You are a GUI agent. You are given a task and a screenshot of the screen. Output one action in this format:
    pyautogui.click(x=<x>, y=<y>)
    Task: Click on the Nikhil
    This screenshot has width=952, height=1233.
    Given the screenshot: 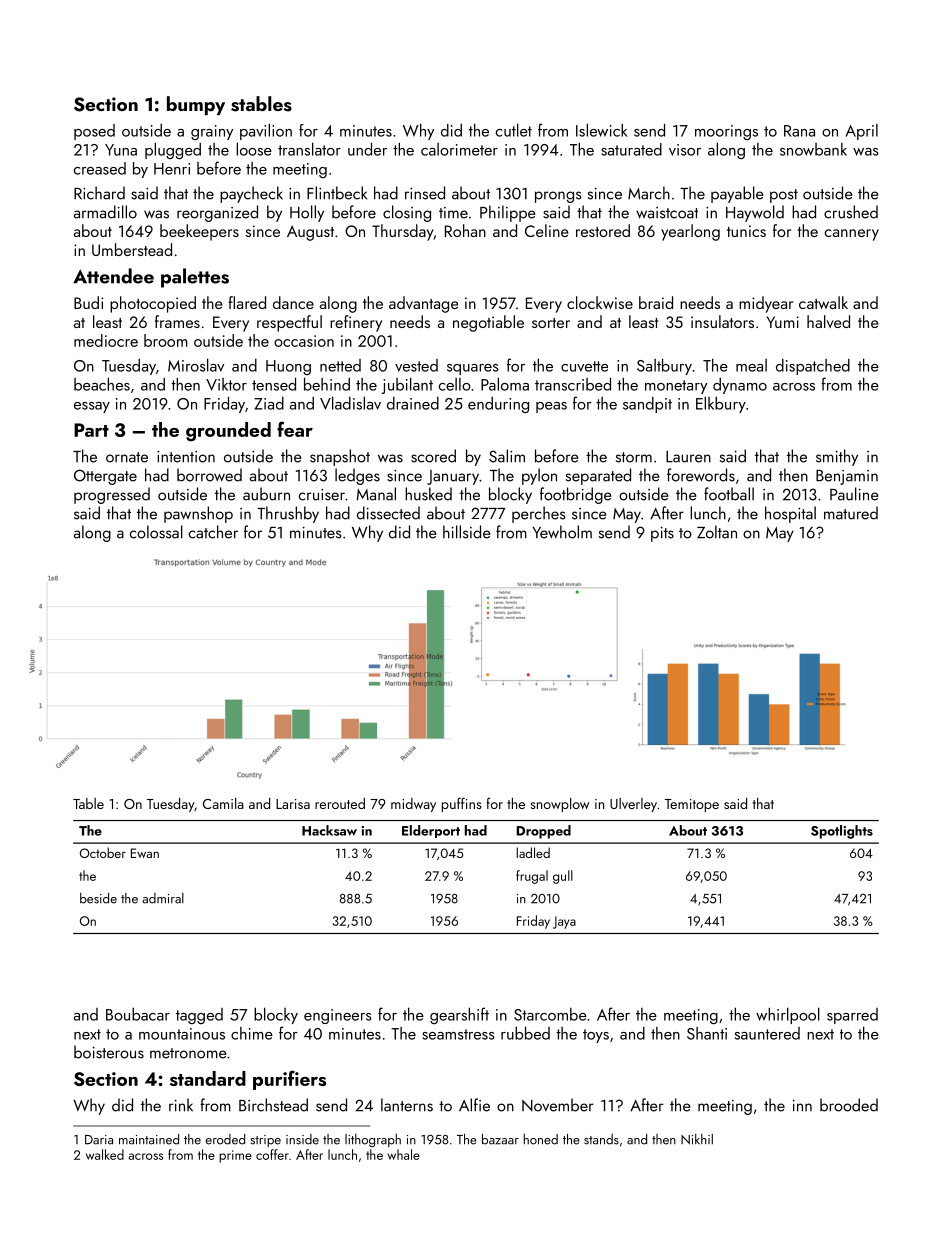 What is the action you would take?
    pyautogui.click(x=697, y=1139)
